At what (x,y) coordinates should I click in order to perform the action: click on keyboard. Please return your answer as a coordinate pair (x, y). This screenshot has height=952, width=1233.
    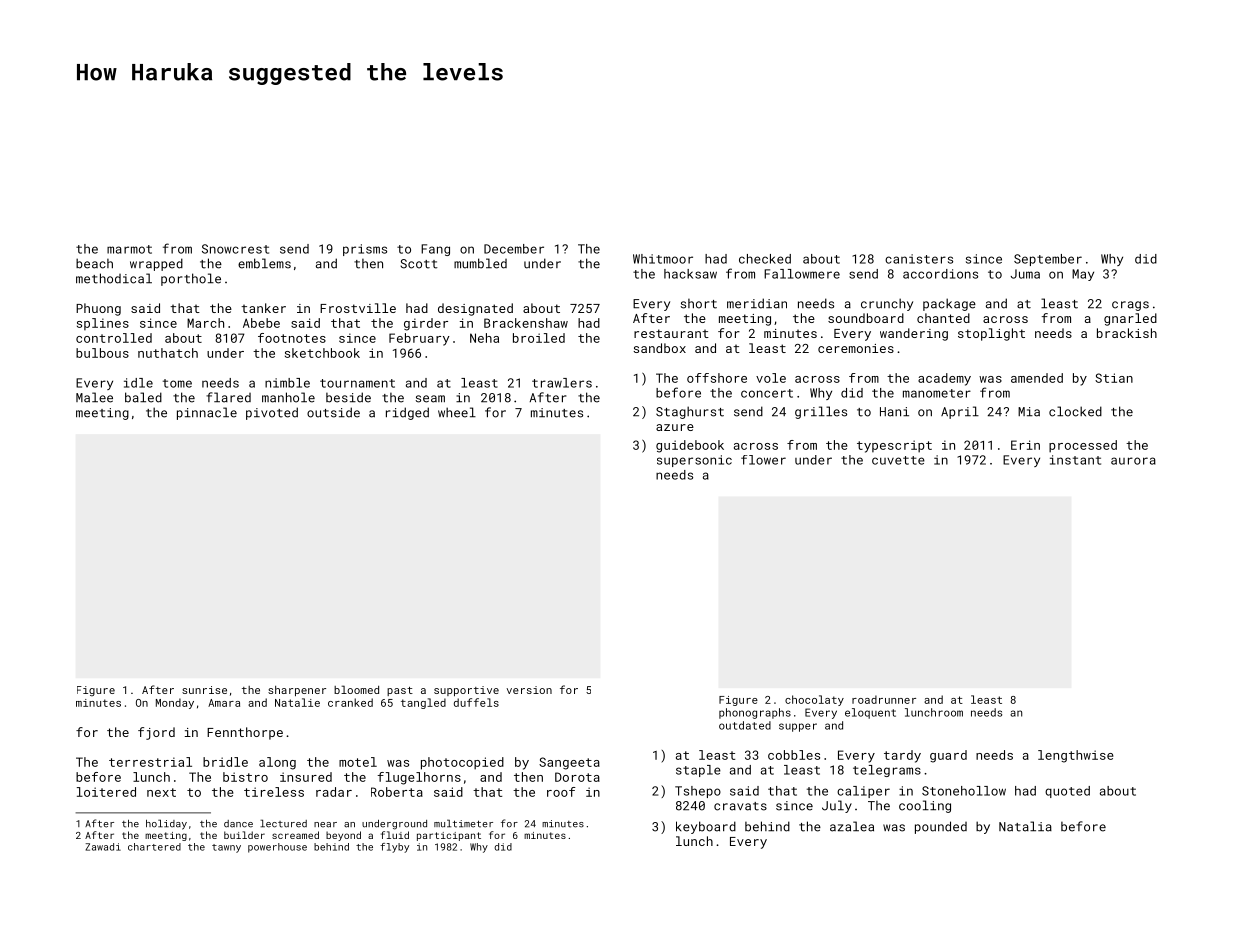
    Looking at the image, I should click on (706, 827).
